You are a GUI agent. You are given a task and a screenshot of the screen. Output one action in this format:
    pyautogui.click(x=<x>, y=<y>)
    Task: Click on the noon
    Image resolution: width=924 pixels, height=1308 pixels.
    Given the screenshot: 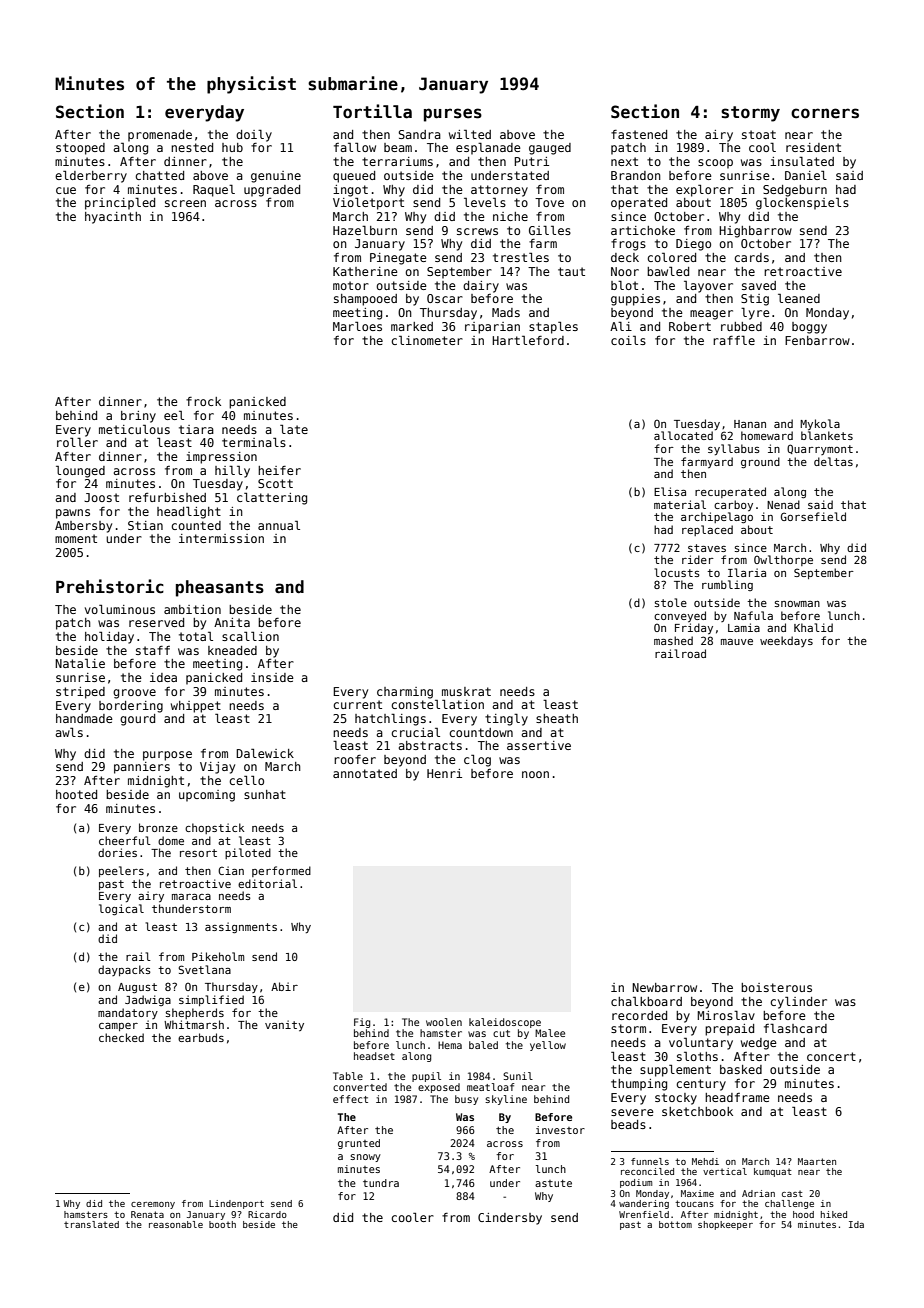 What is the action you would take?
    pyautogui.click(x=535, y=774)
